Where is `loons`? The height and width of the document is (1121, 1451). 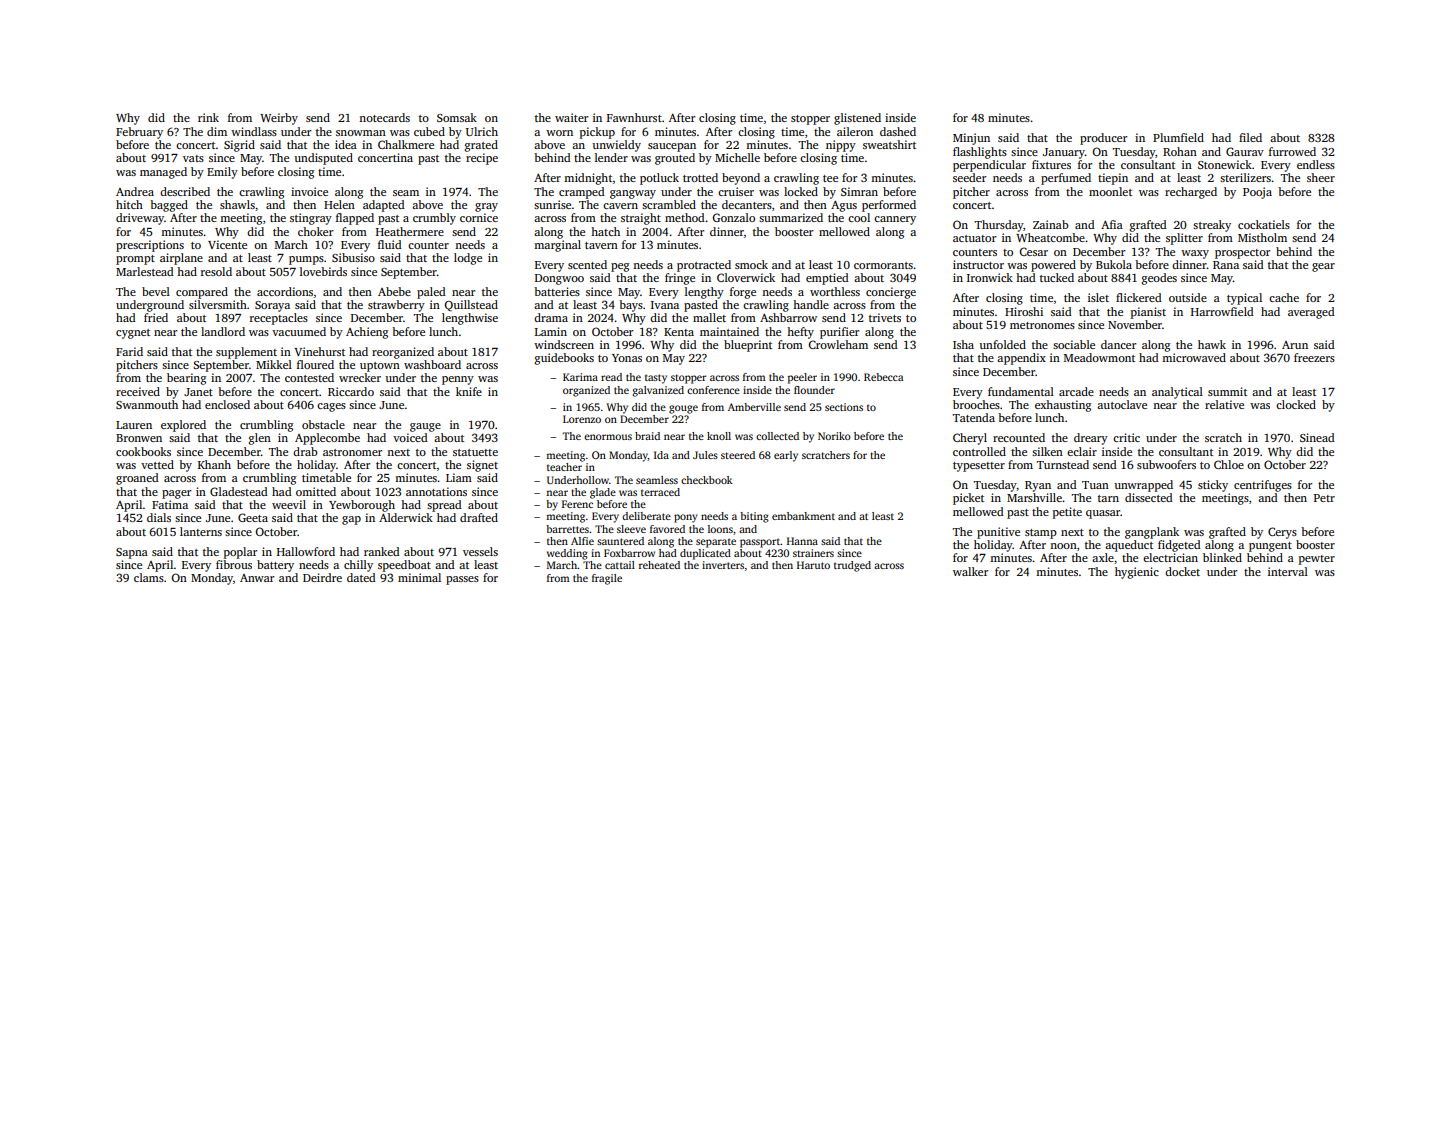
loons is located at coordinates (720, 529).
